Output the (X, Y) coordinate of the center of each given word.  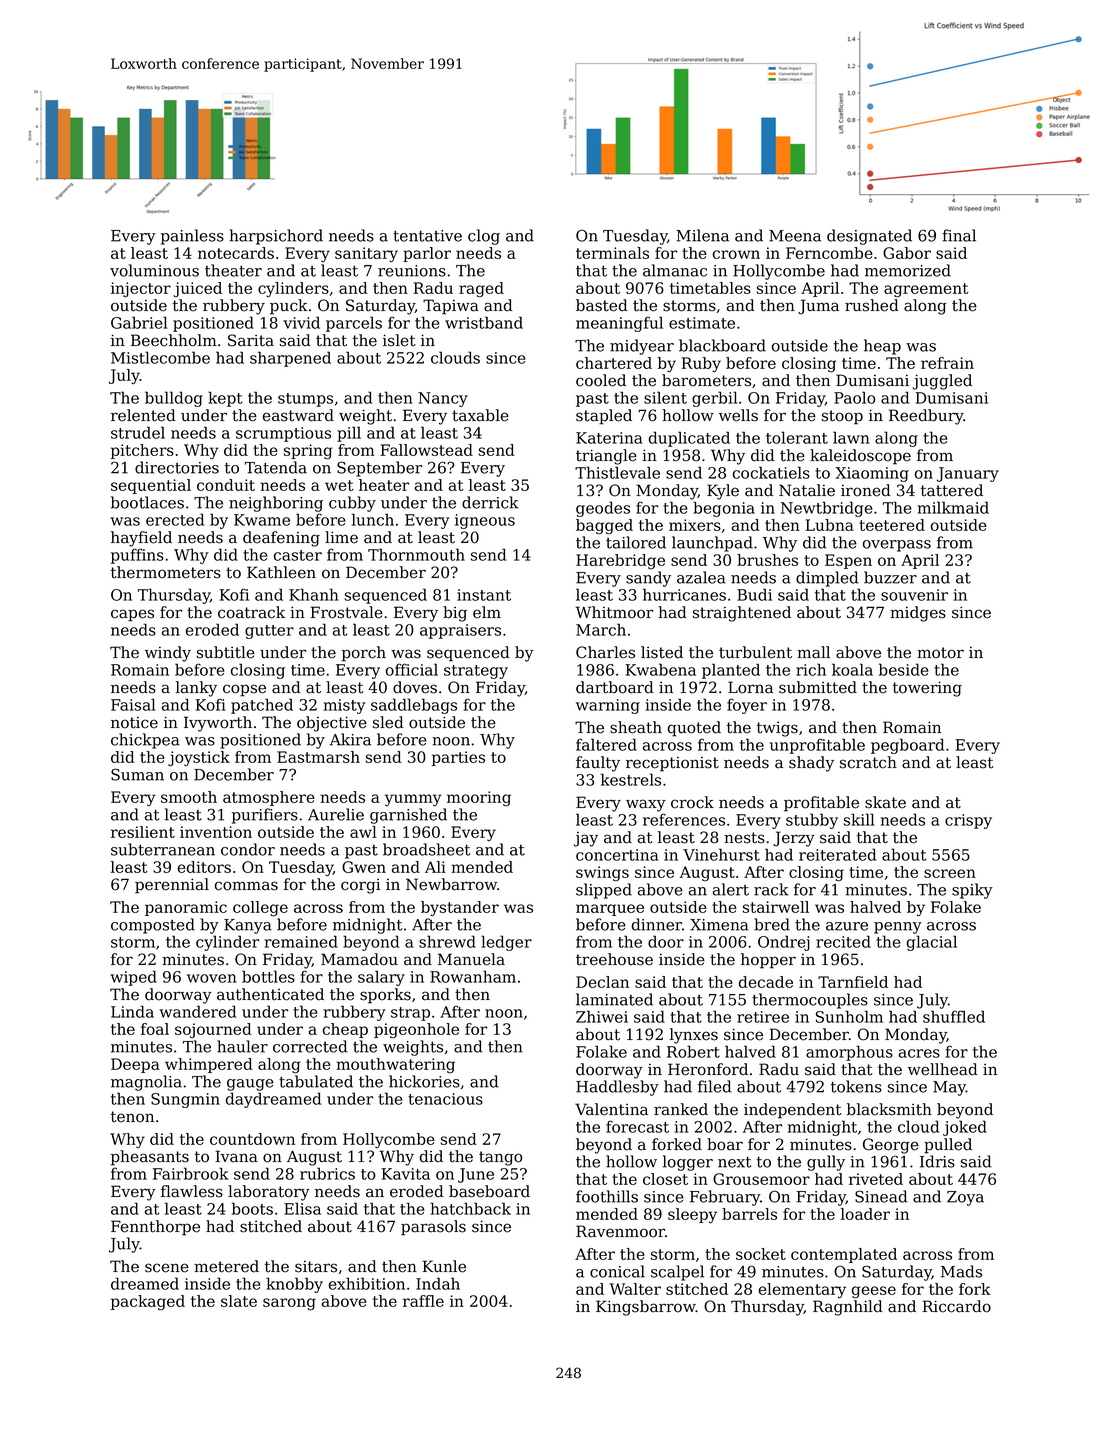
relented (143, 415)
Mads (961, 1271)
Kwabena (660, 669)
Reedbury (926, 417)
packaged (148, 1303)
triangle (606, 457)
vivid (301, 322)
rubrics (327, 1173)
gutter (269, 632)
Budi (754, 594)
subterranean (163, 849)
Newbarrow (451, 884)
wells (738, 415)
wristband (484, 322)
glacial (932, 943)
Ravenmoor (620, 1231)
